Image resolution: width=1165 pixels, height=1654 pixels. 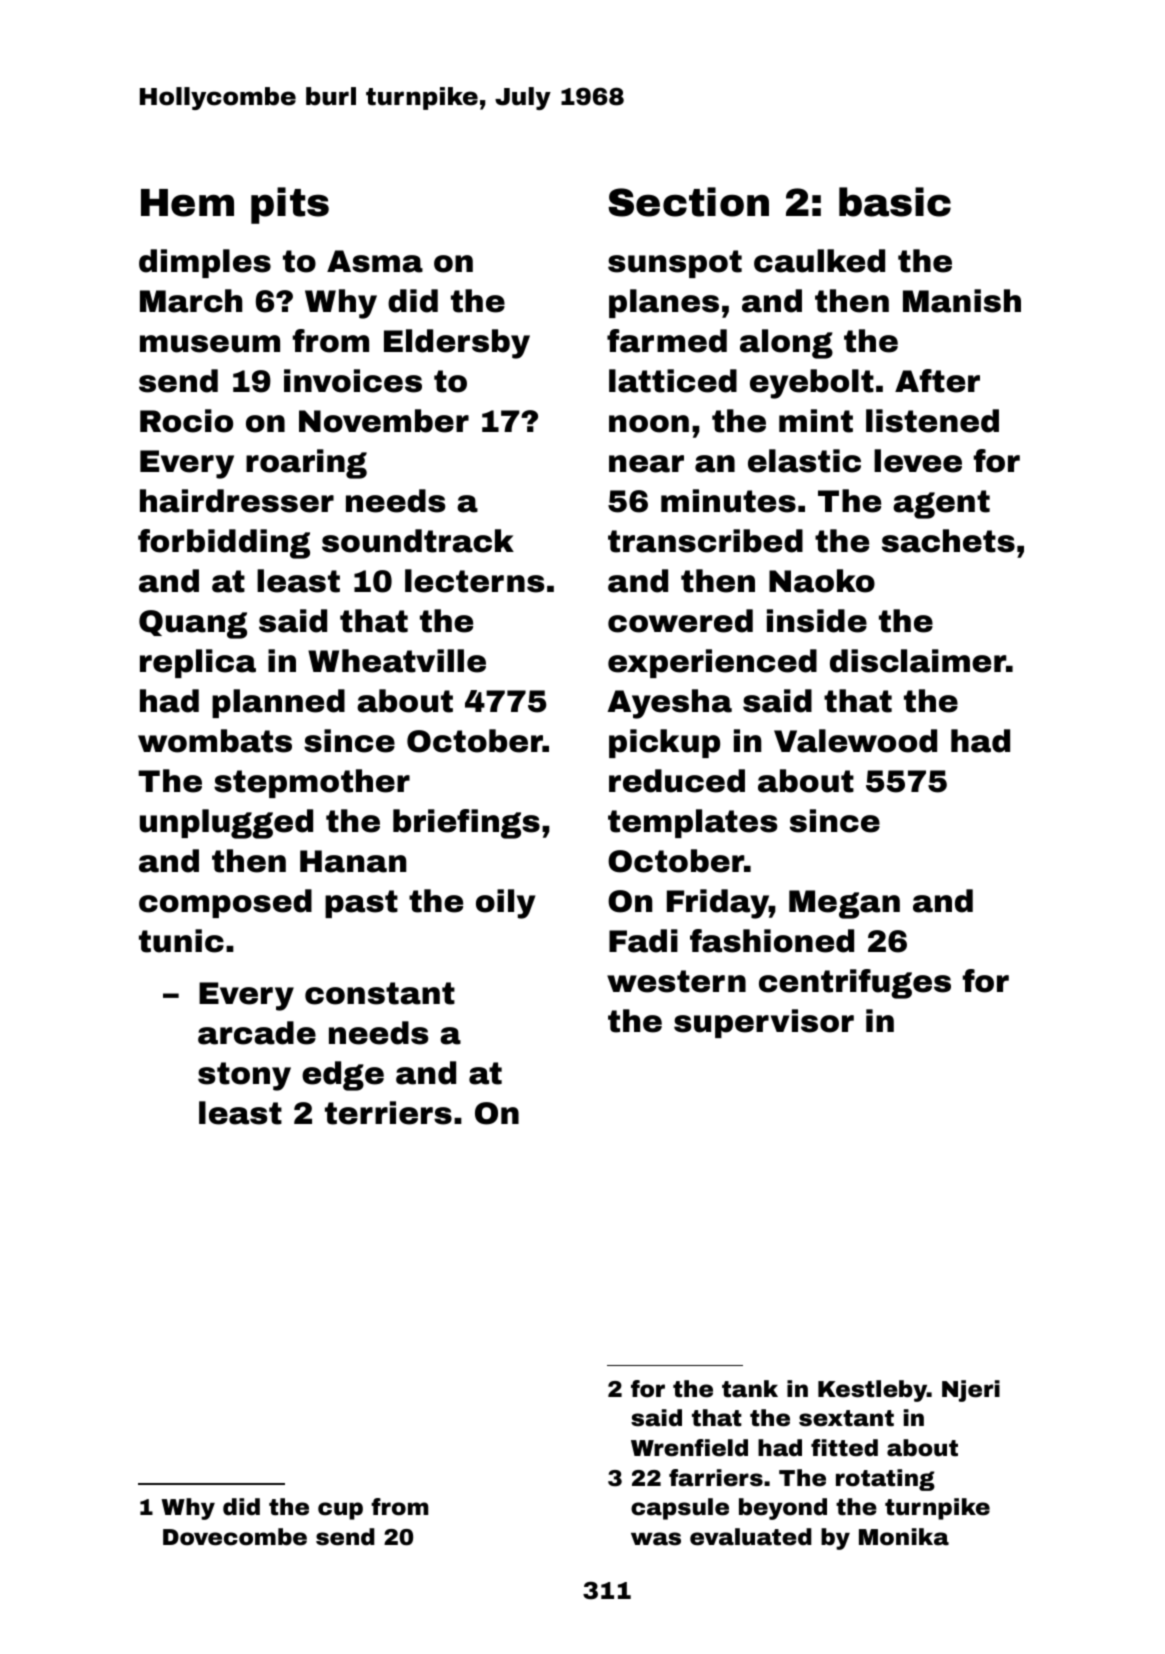 I want to click on centrifuges, so click(x=855, y=984).
